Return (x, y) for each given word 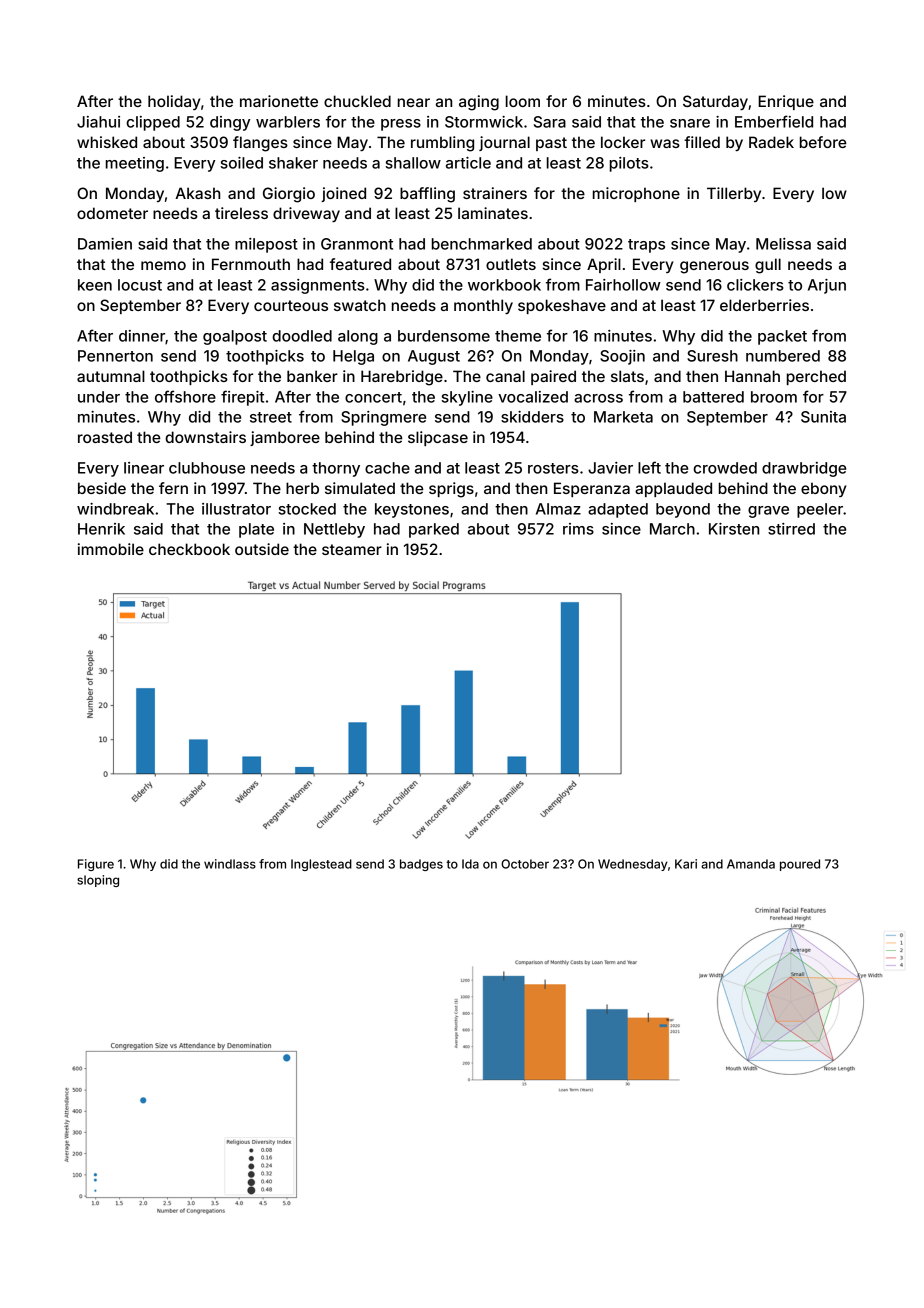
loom (523, 101)
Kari (686, 864)
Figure (96, 865)
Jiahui (98, 122)
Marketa (623, 417)
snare (690, 123)
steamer (352, 549)
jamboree (285, 438)
